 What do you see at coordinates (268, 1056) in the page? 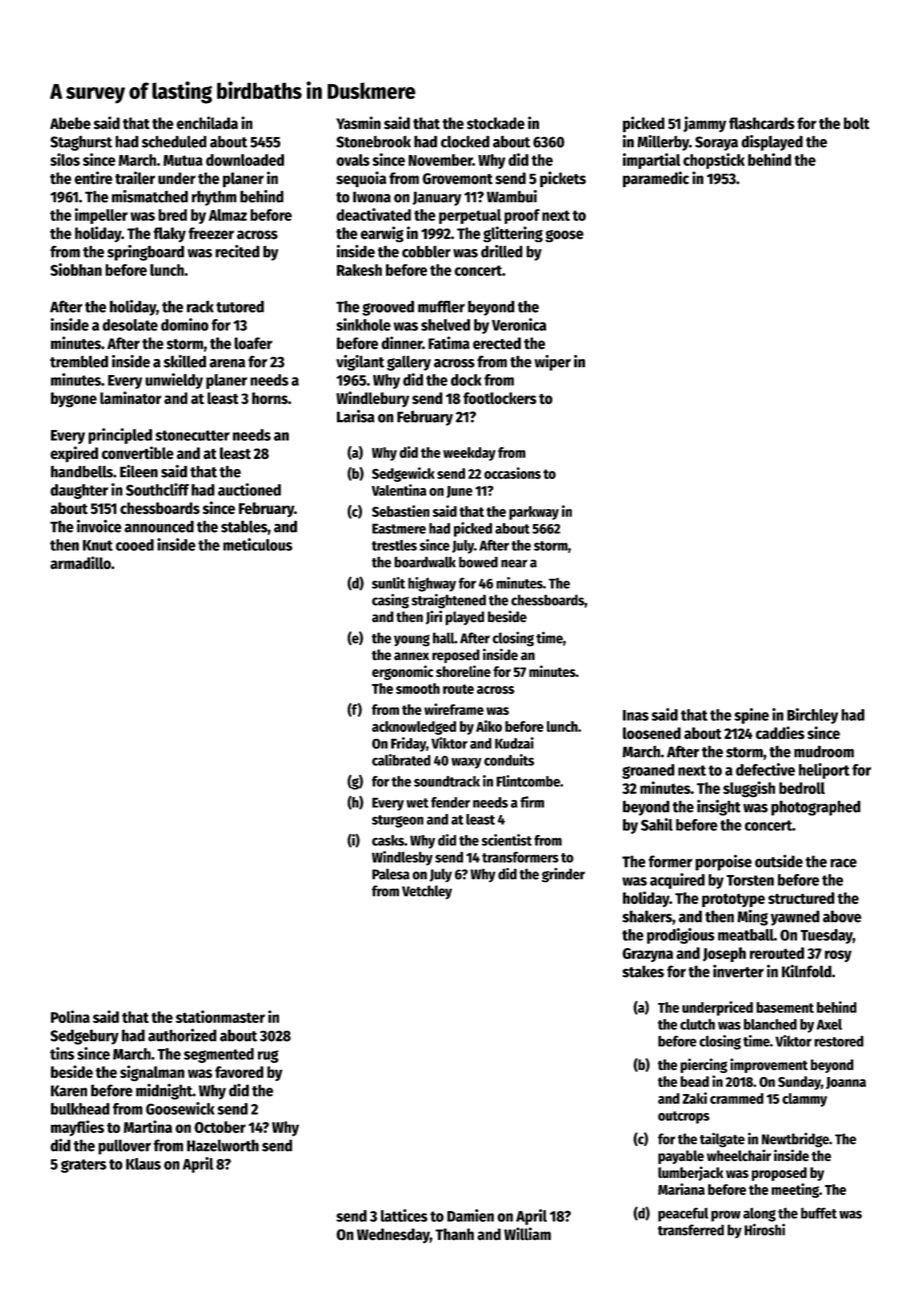
I see `rug` at bounding box center [268, 1056].
